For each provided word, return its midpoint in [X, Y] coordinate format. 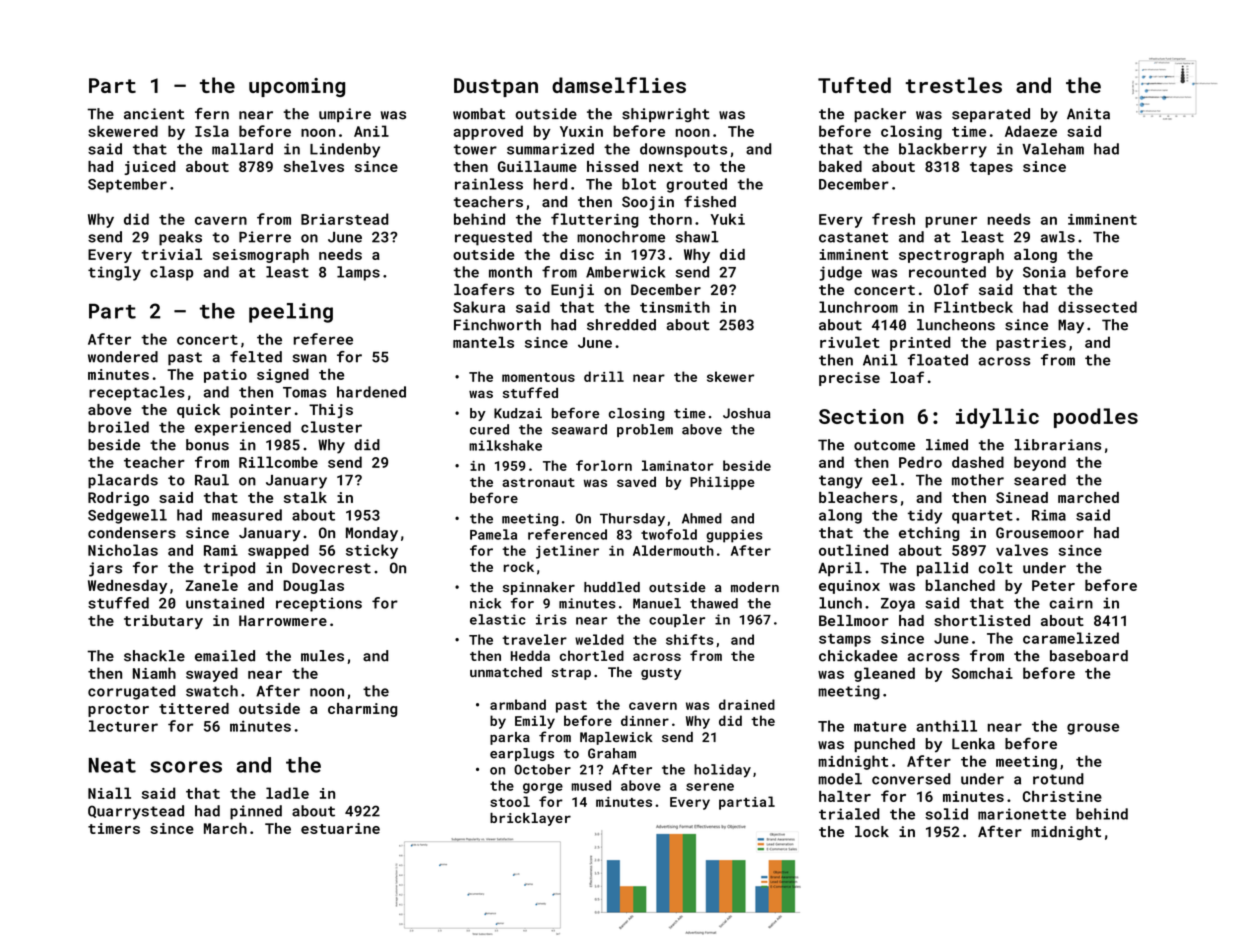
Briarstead [345, 219]
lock [872, 831]
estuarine [340, 828]
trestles [953, 85]
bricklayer [530, 819]
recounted [947, 272]
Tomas [305, 392]
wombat [479, 114]
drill [604, 376]
